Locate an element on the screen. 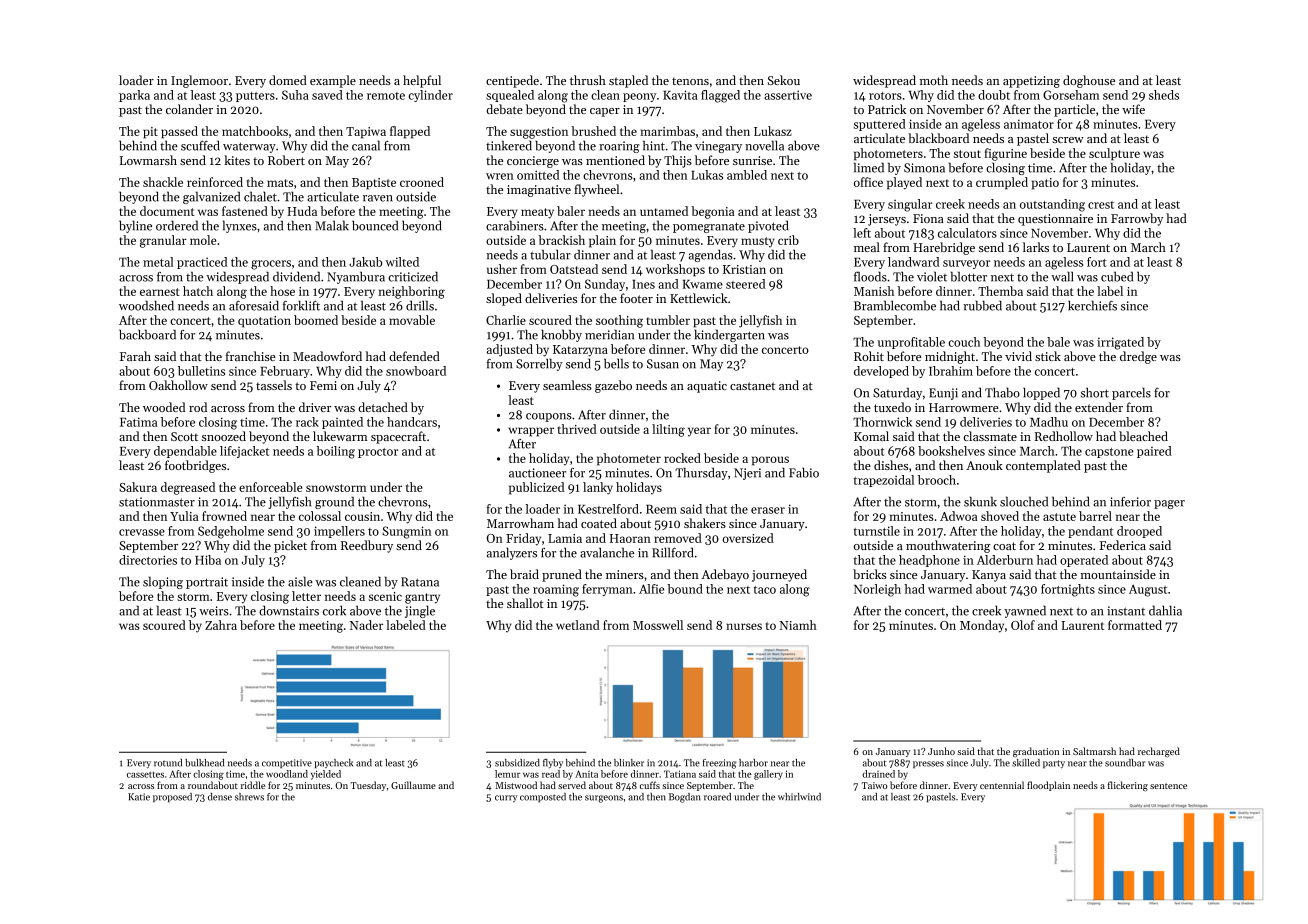  auctioneer is located at coordinates (537, 473).
